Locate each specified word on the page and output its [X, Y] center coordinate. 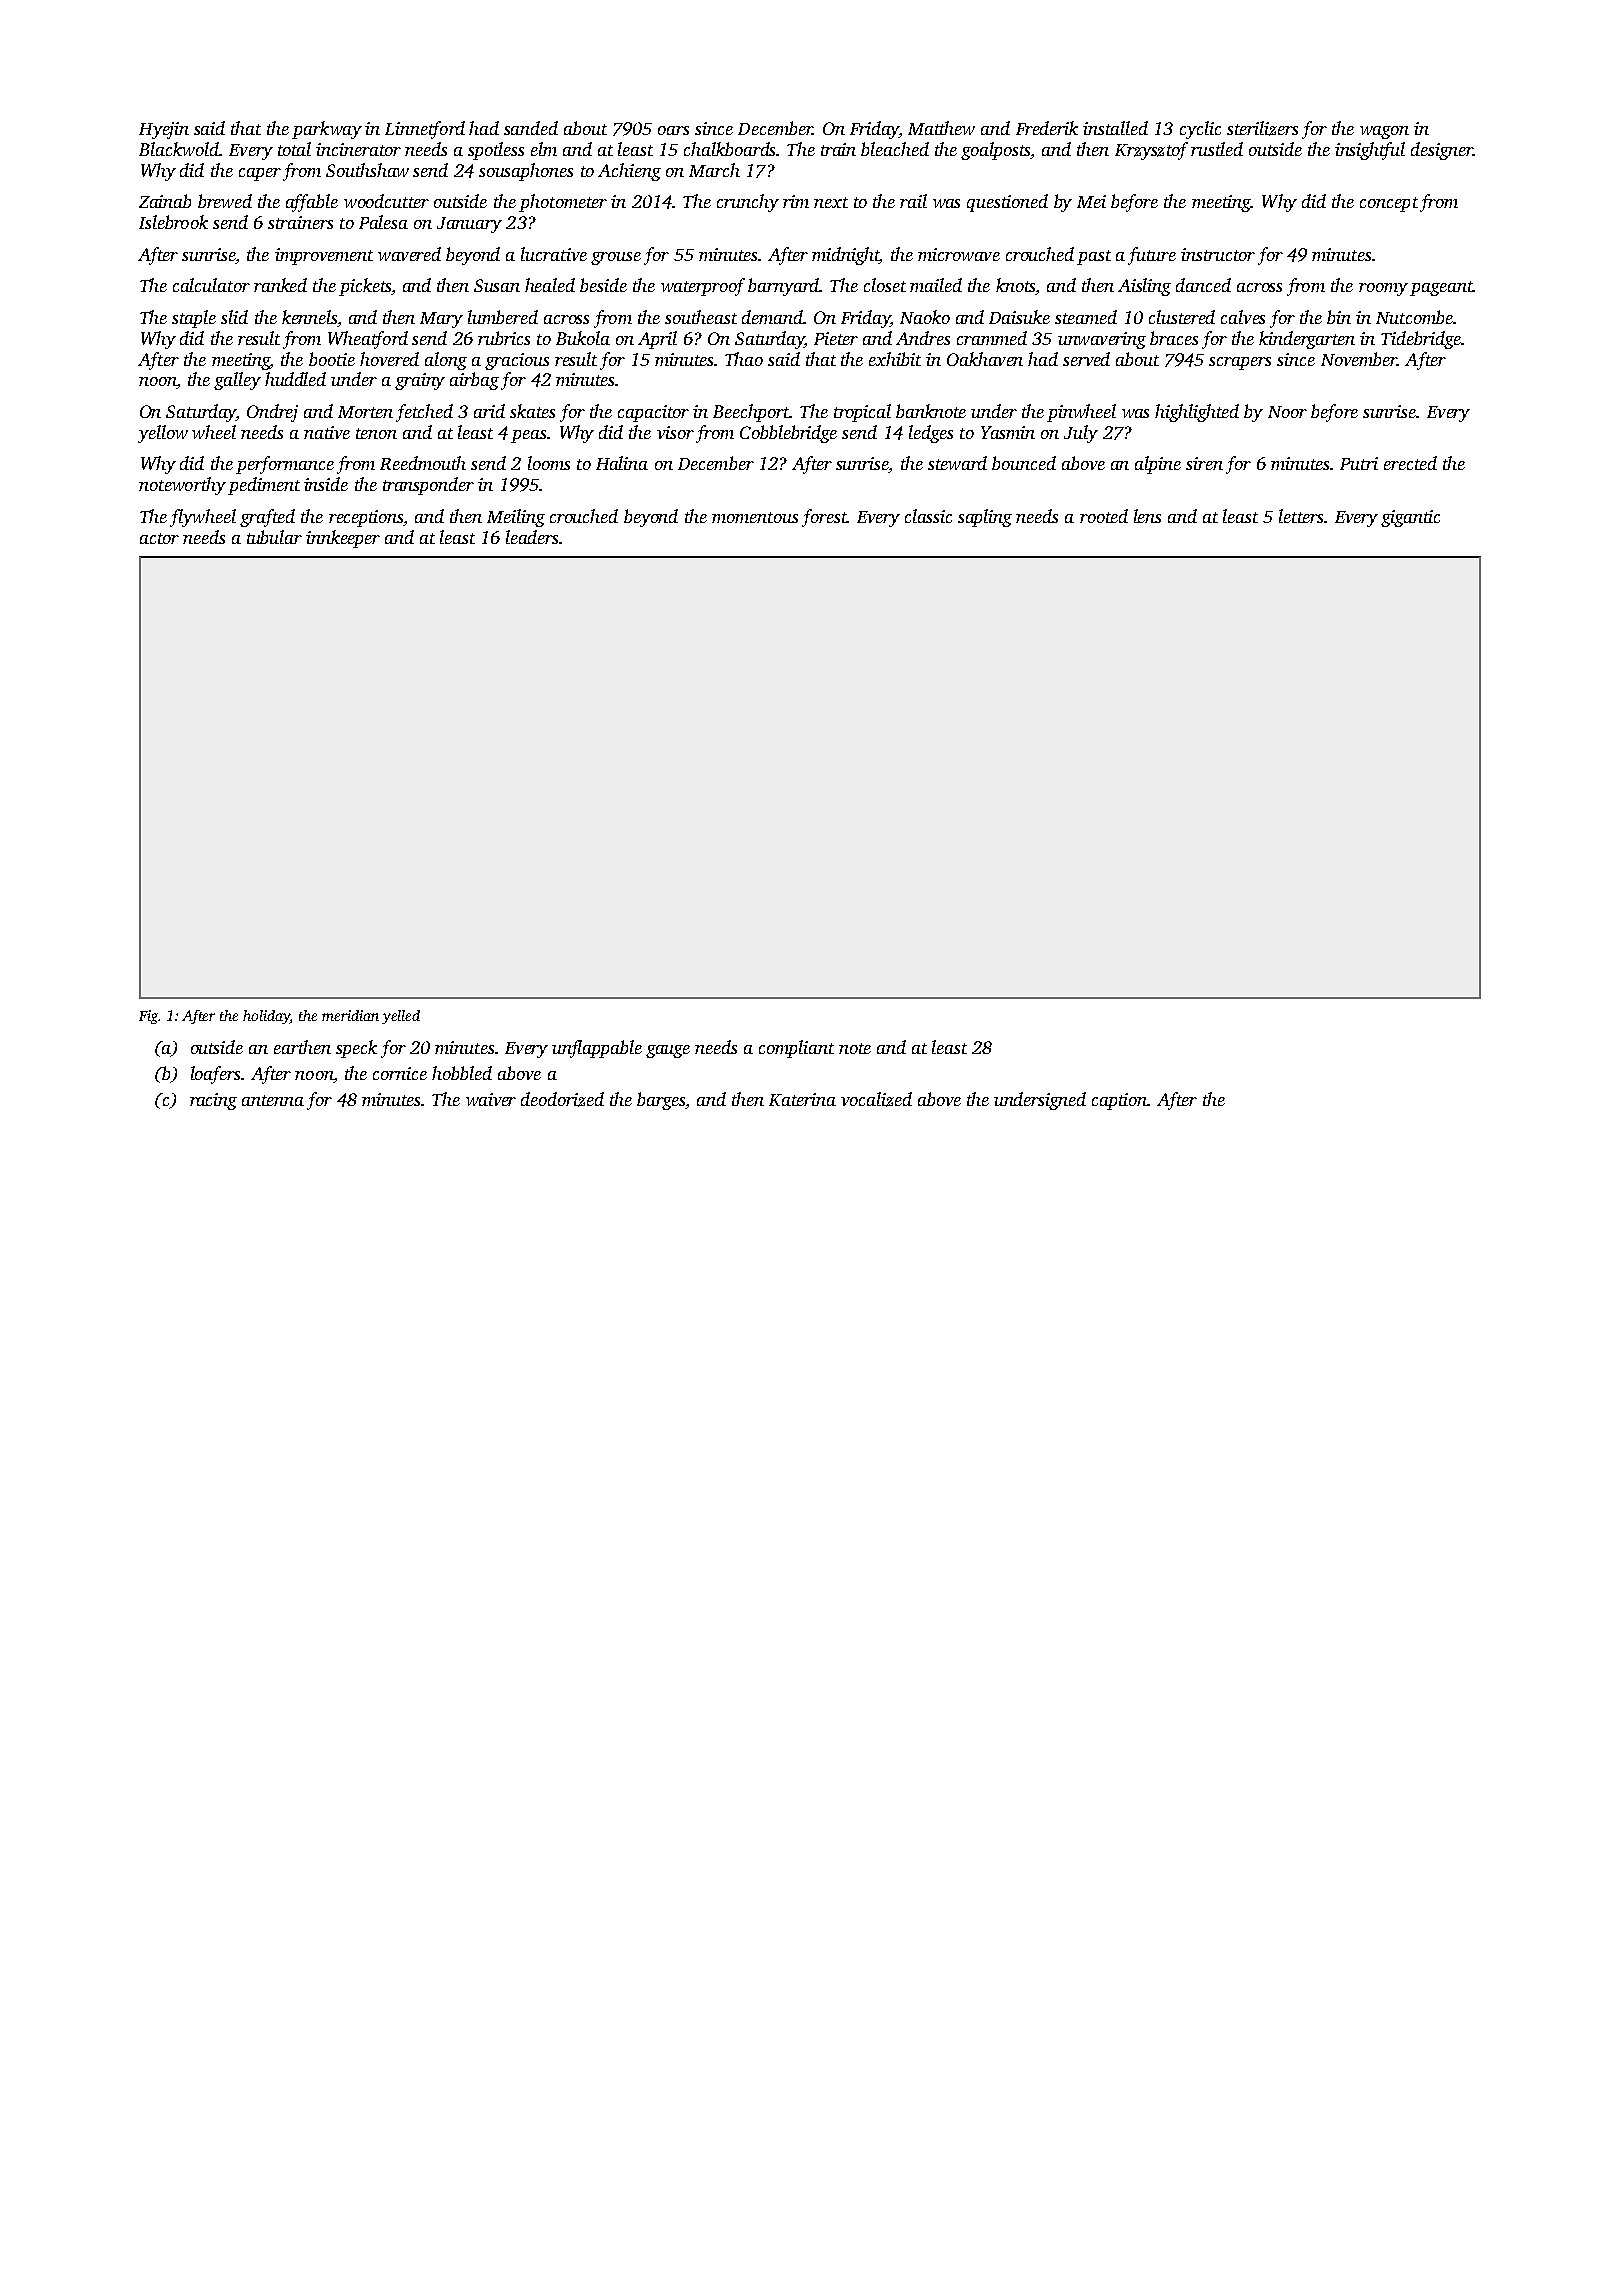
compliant [796, 1049]
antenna [273, 1100]
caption [1119, 1101]
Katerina [802, 1099]
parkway [327, 130]
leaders [532, 537]
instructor [1218, 254]
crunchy [748, 203]
